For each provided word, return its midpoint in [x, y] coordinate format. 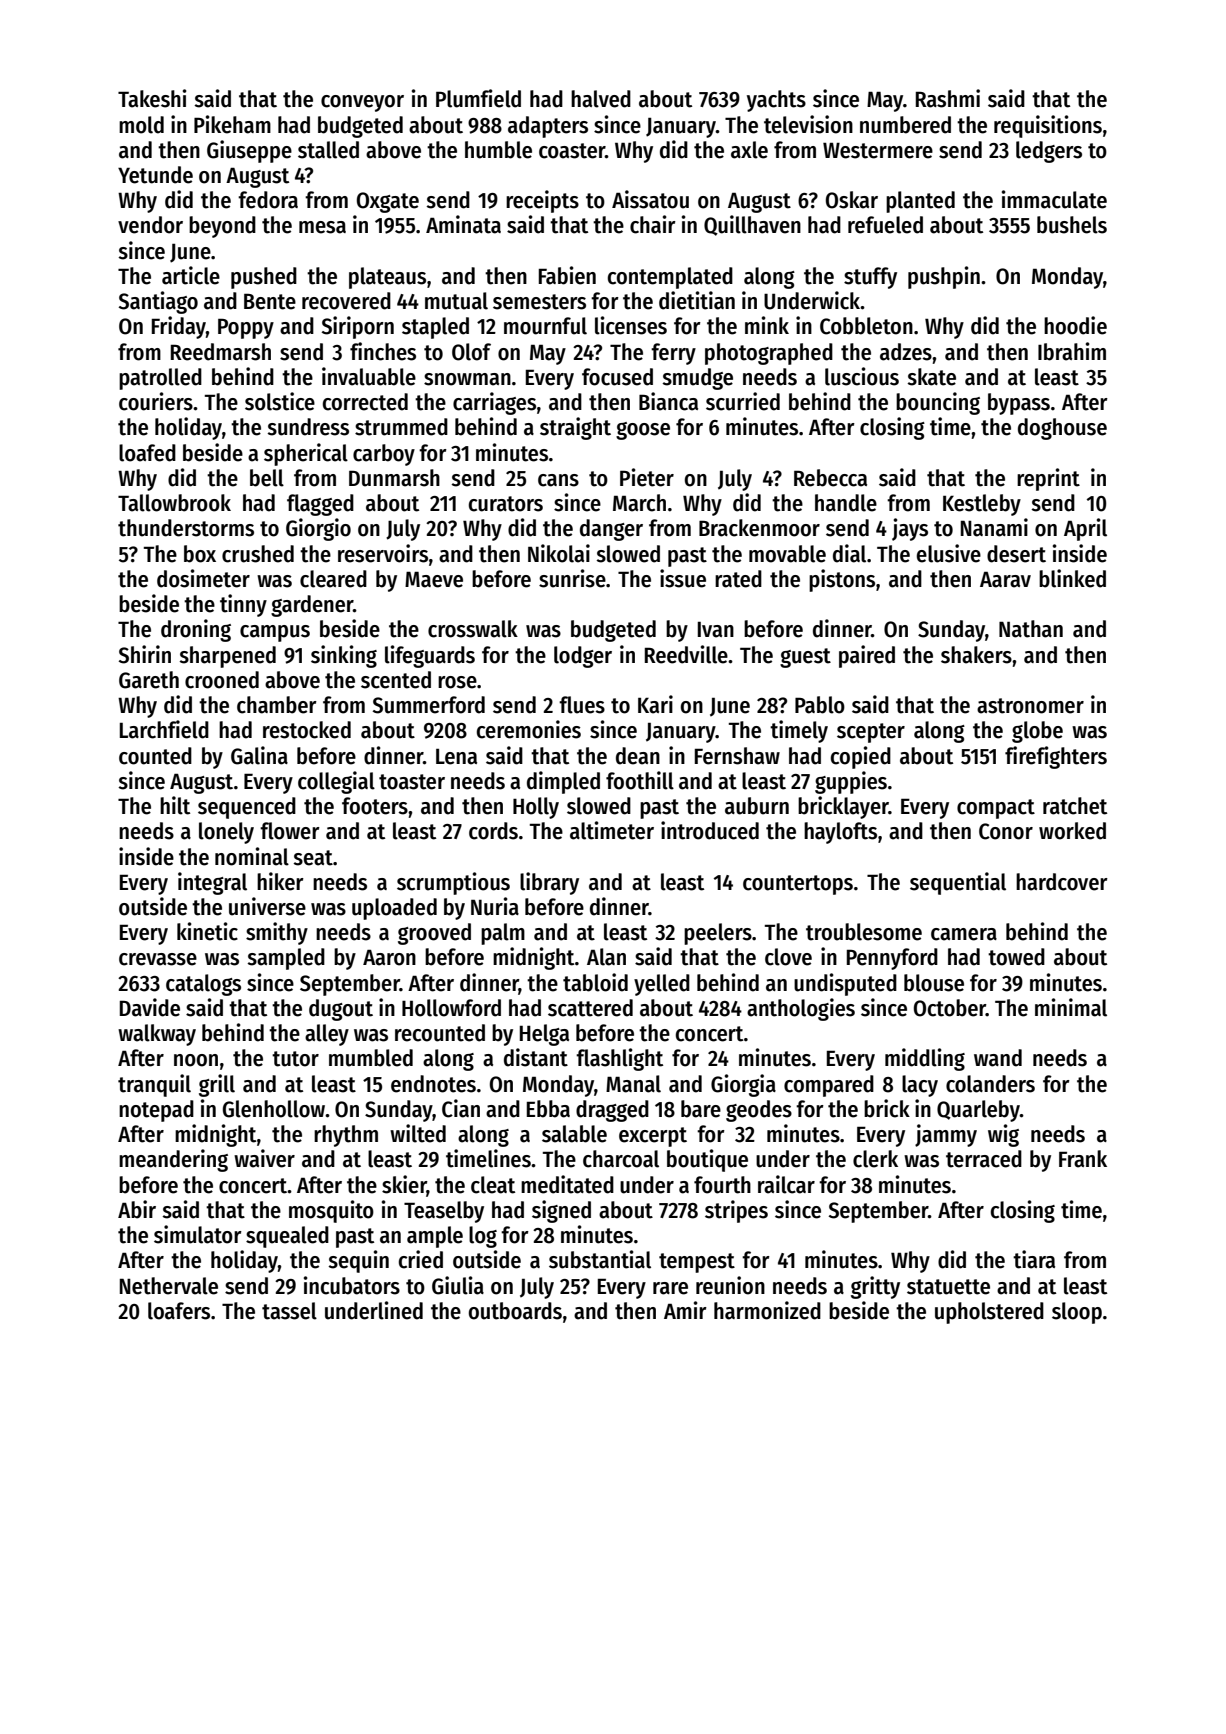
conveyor [362, 103]
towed [1016, 957]
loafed [147, 453]
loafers [179, 1311]
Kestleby [982, 505]
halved [601, 99]
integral [212, 883]
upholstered [989, 1313]
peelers [718, 934]
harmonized [767, 1310]
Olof [471, 352]
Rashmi [948, 98]
